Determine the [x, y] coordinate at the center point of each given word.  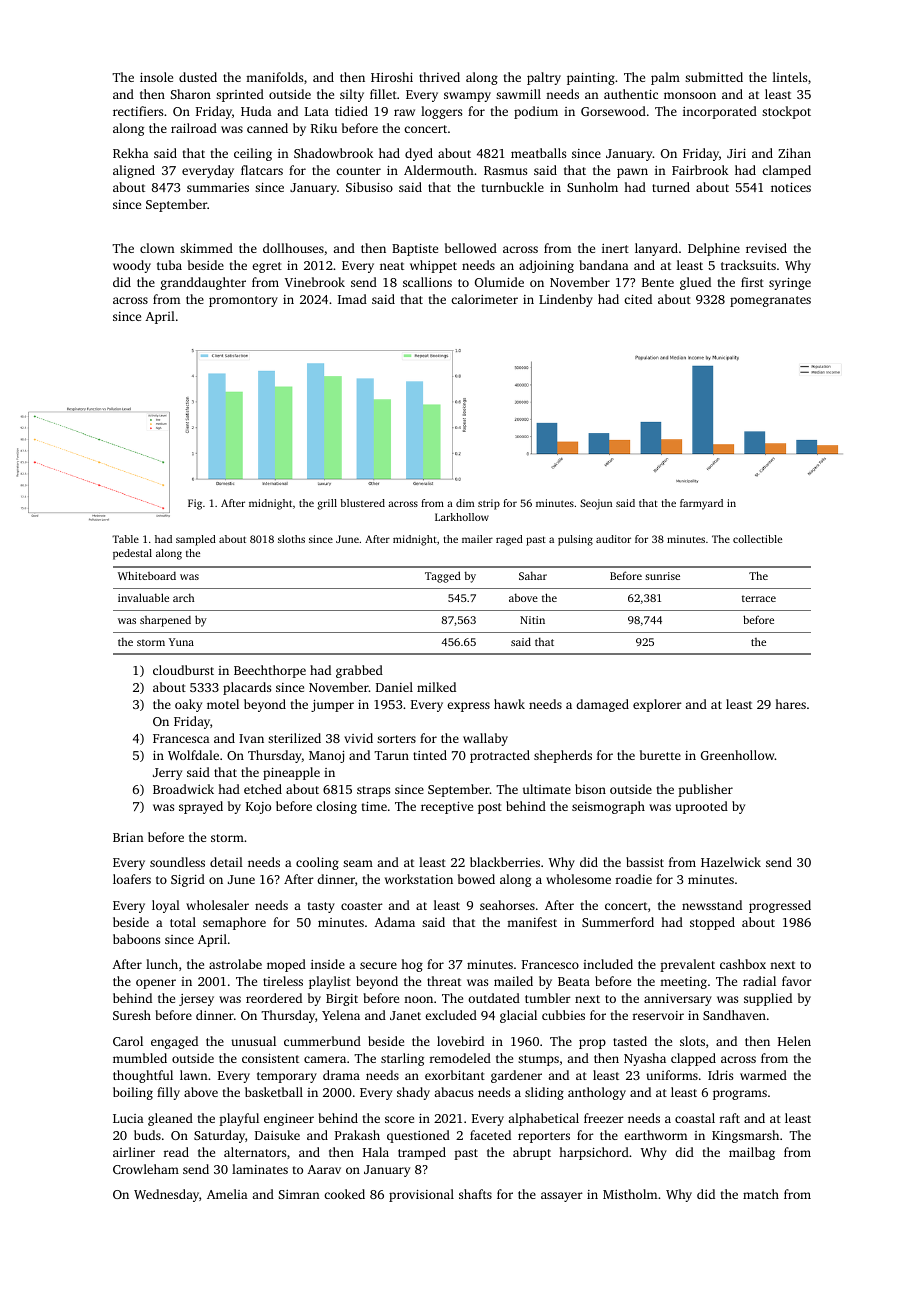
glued [695, 283]
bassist [645, 862]
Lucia [128, 1118]
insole [156, 77]
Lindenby [566, 300]
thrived [439, 77]
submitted [714, 77]
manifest [532, 922]
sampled [196, 540]
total [183, 922]
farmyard [701, 504]
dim [465, 503]
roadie [634, 879]
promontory [243, 301]
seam [358, 863]
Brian [128, 837]
